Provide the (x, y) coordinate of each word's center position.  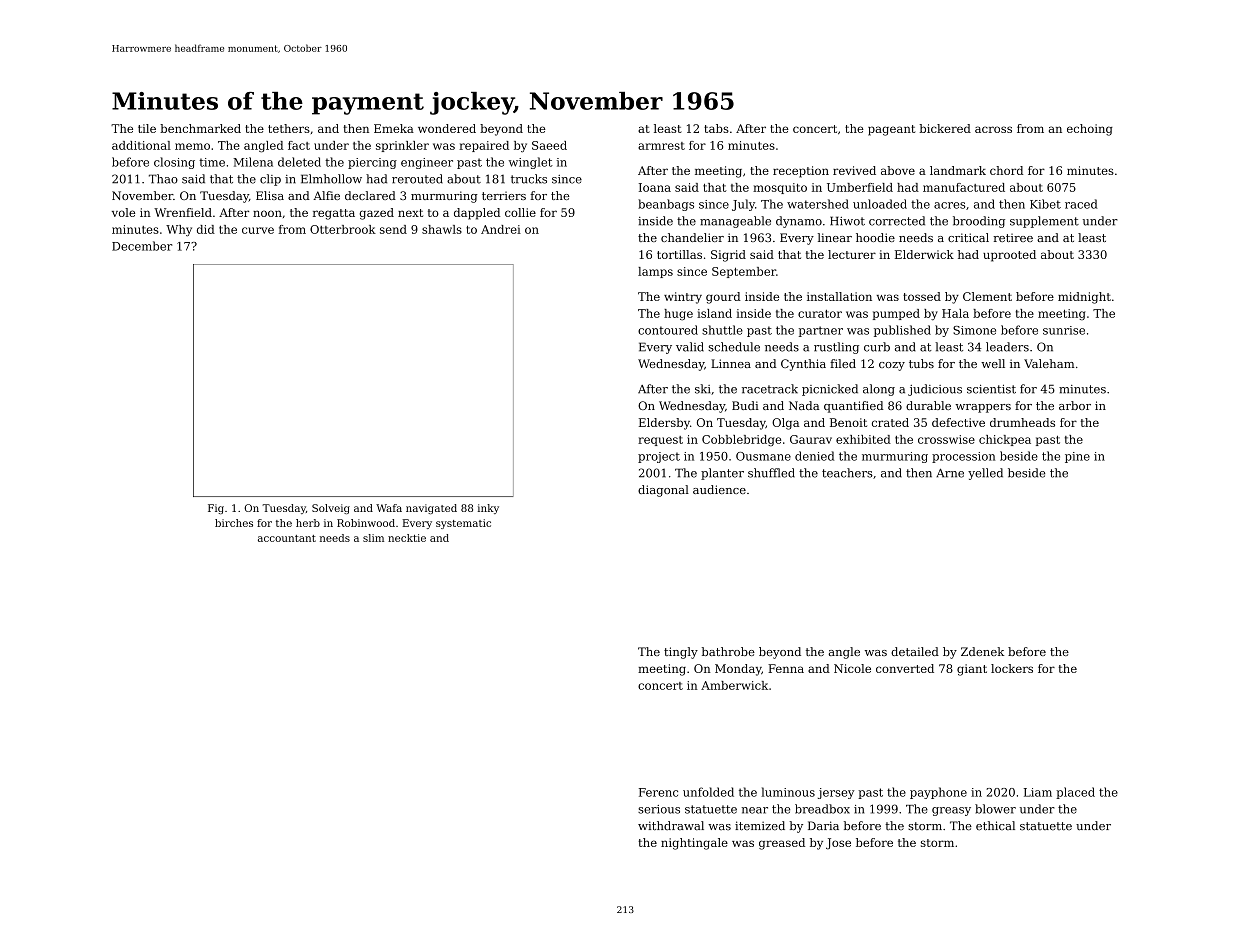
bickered (945, 128)
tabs (716, 128)
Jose (838, 844)
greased (782, 844)
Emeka (394, 128)
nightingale (694, 844)
